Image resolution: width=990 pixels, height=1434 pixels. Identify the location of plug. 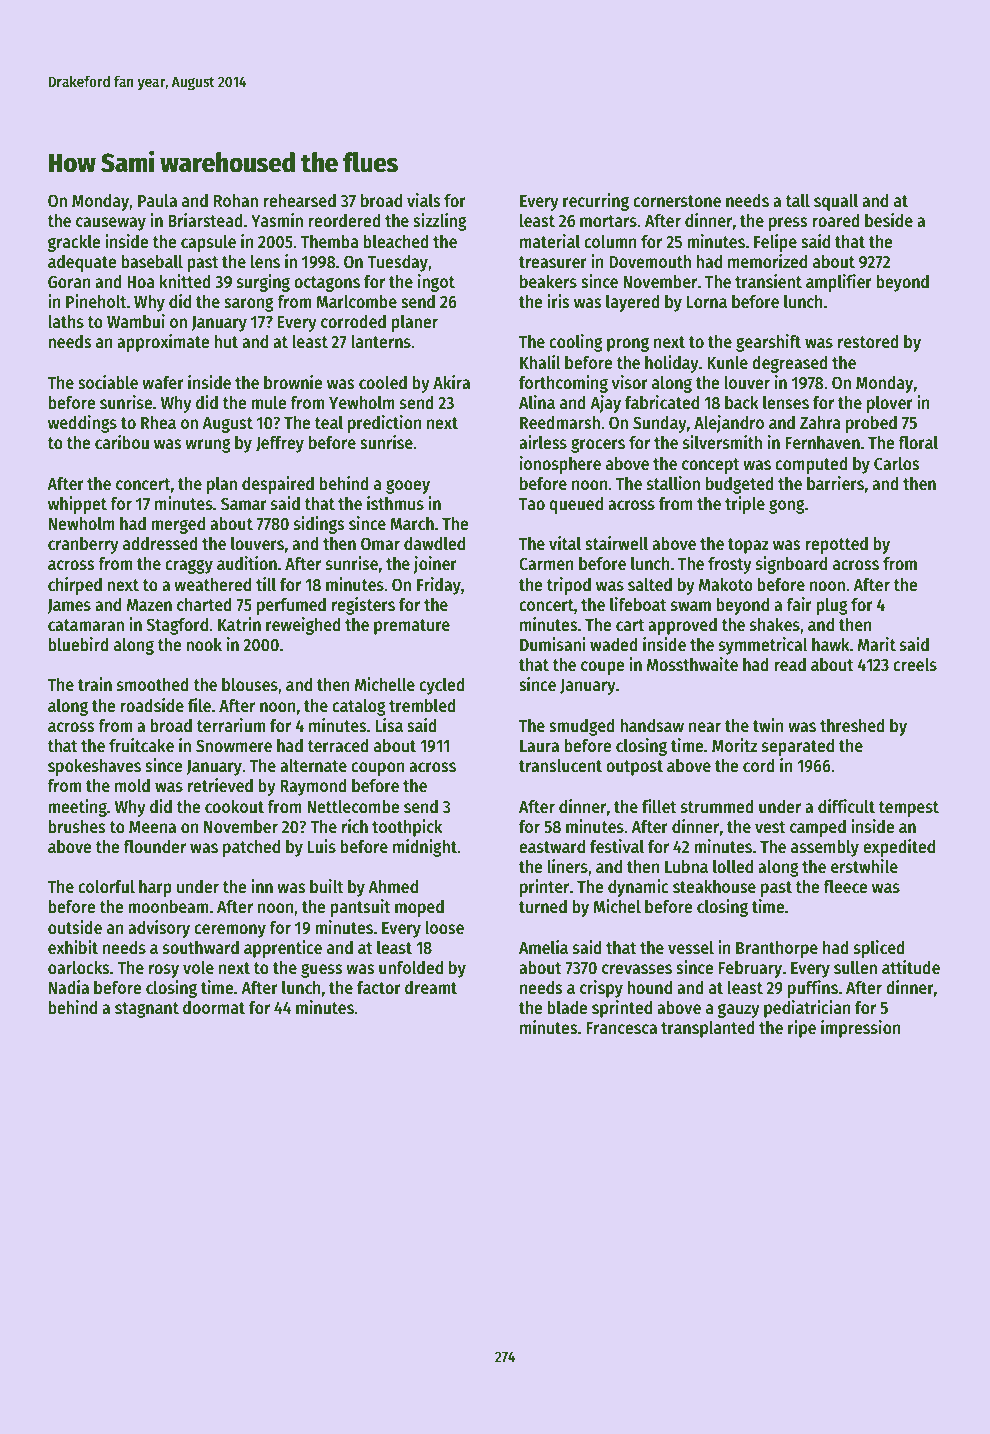
(832, 606).
